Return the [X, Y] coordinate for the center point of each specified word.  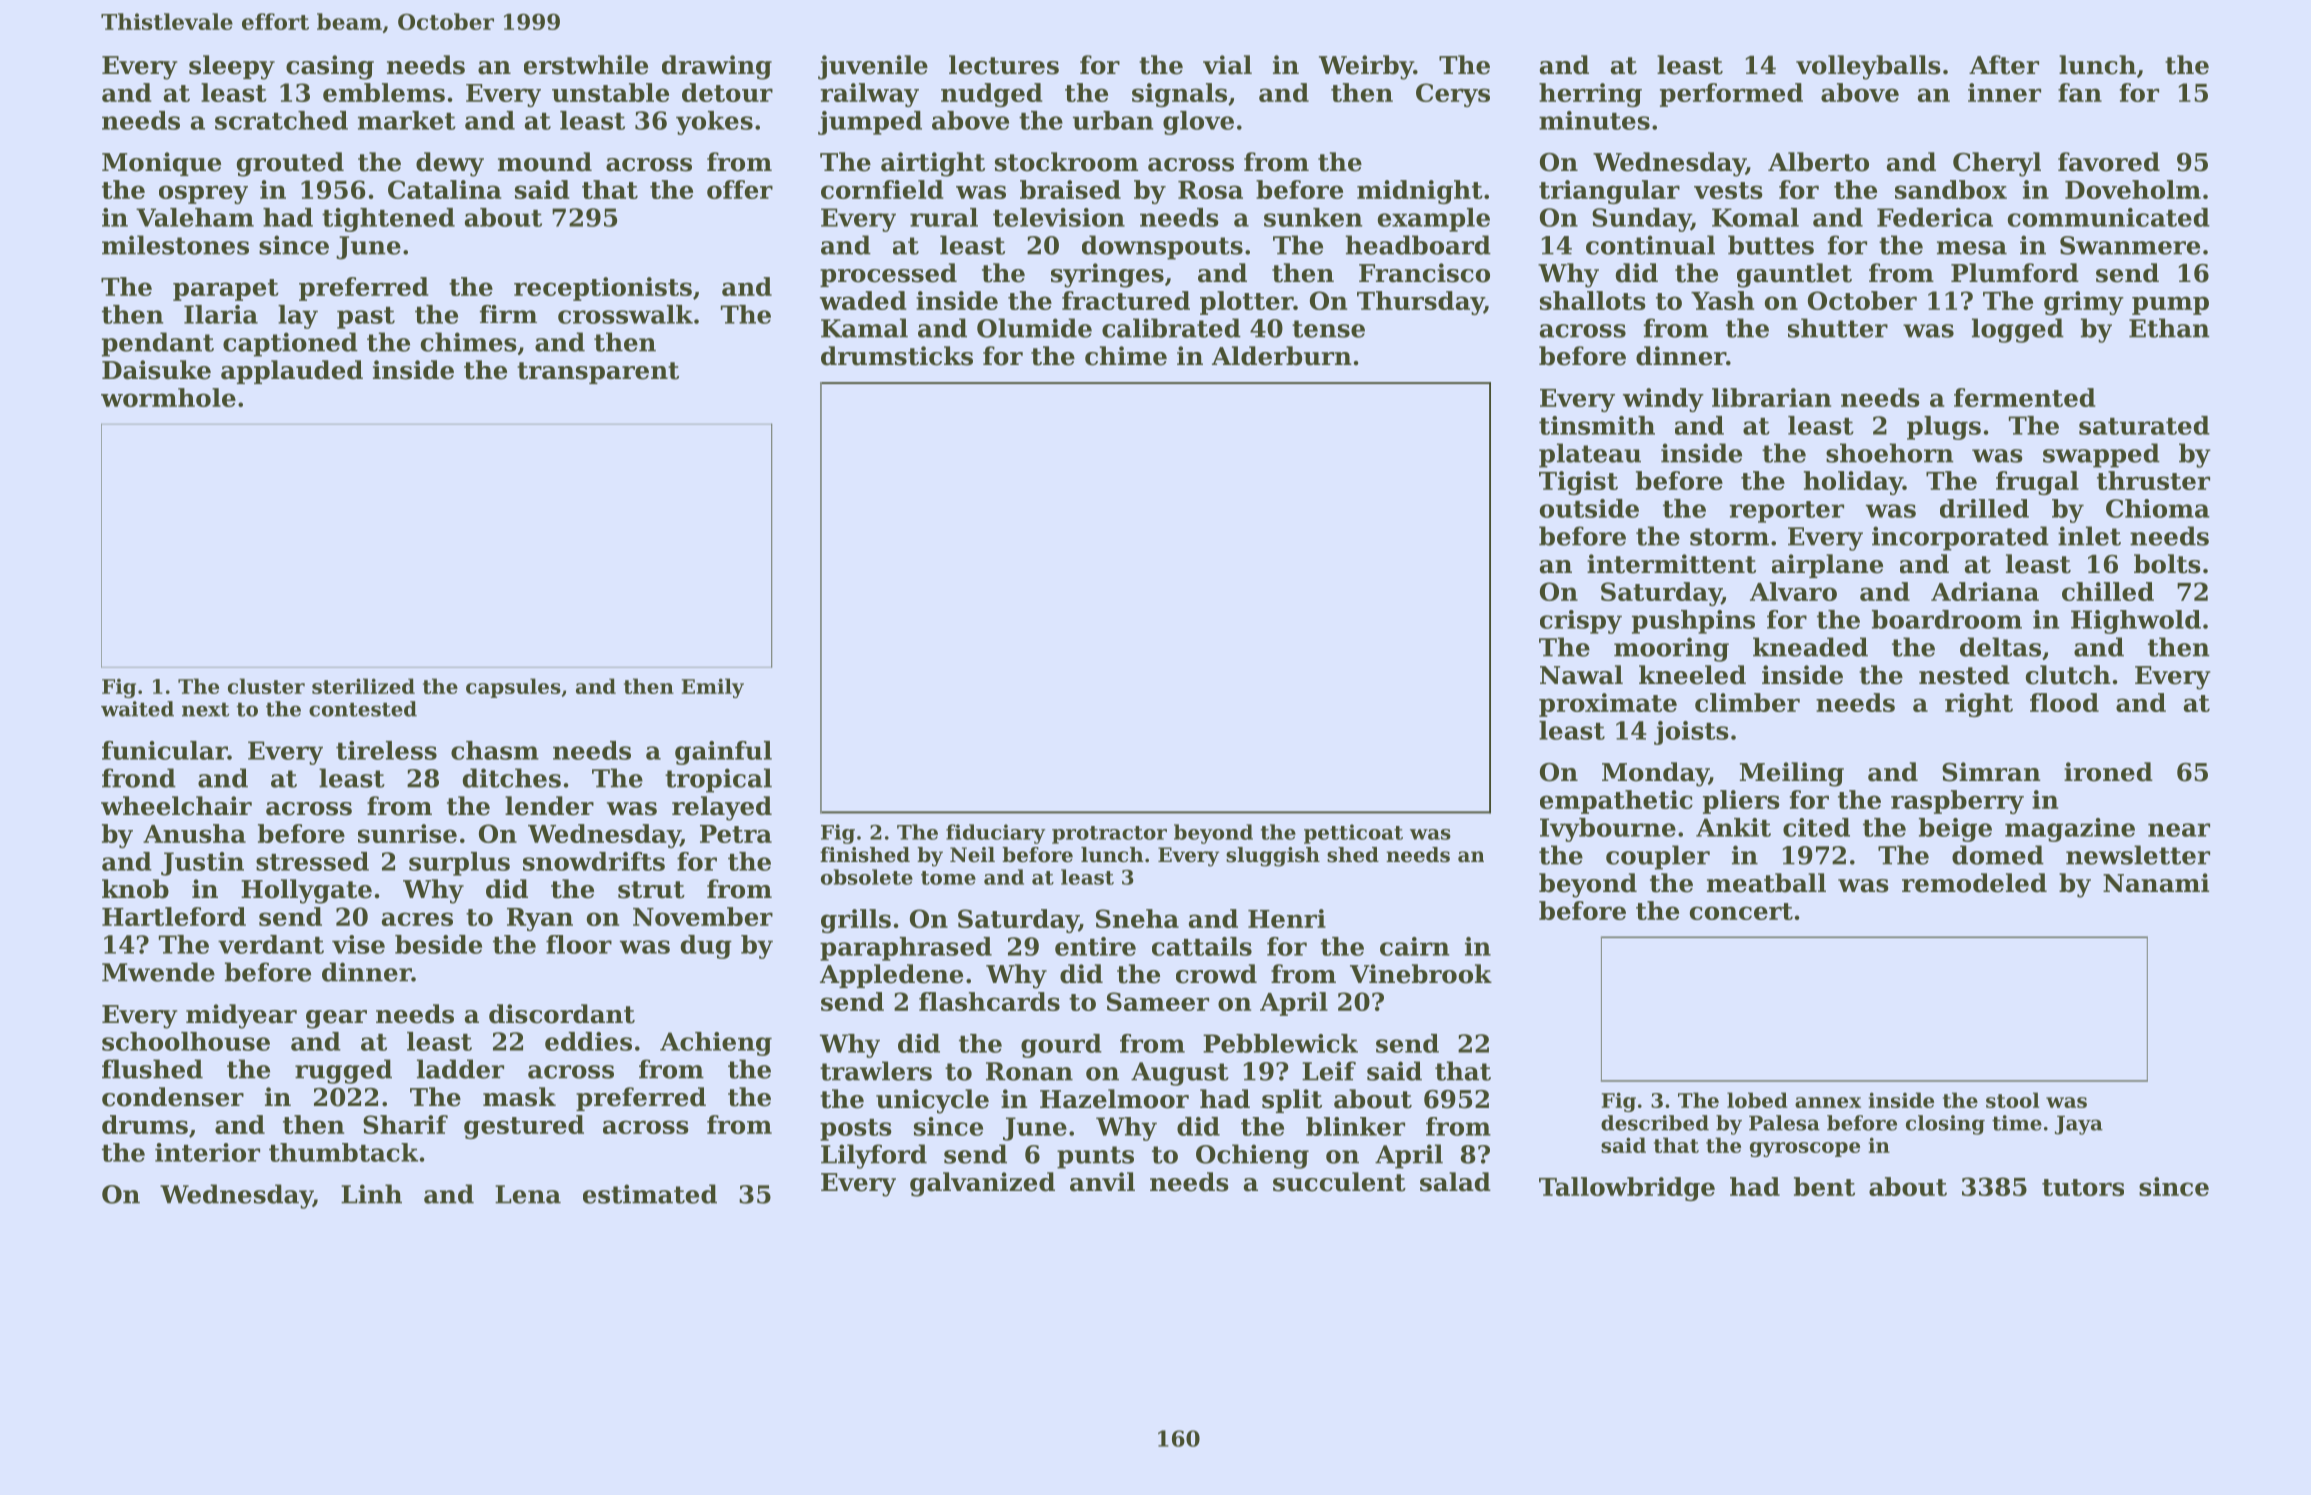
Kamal [864, 328]
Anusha [194, 833]
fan [2080, 92]
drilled [1984, 508]
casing [330, 67]
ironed [2108, 772]
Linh [371, 1193]
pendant [158, 344]
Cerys [1453, 95]
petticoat [1353, 834]
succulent [1339, 1182]
